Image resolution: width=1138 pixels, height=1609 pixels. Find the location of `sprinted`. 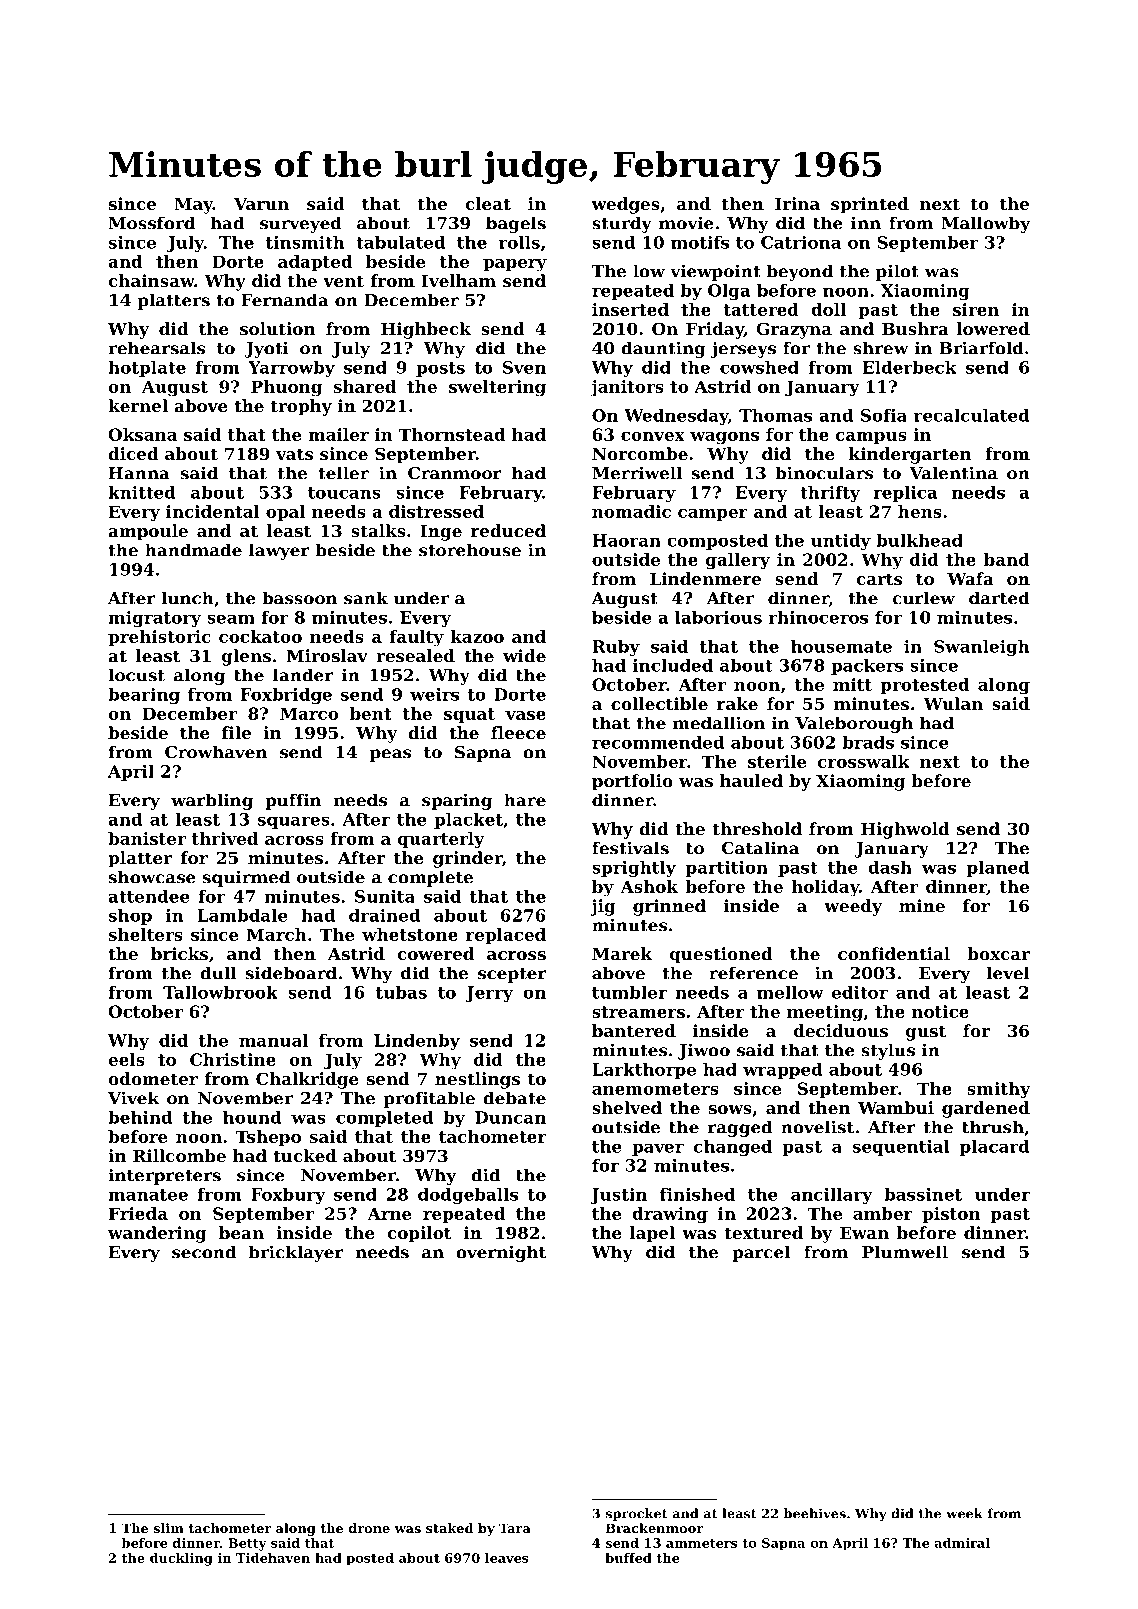

sprinted is located at coordinates (870, 205).
